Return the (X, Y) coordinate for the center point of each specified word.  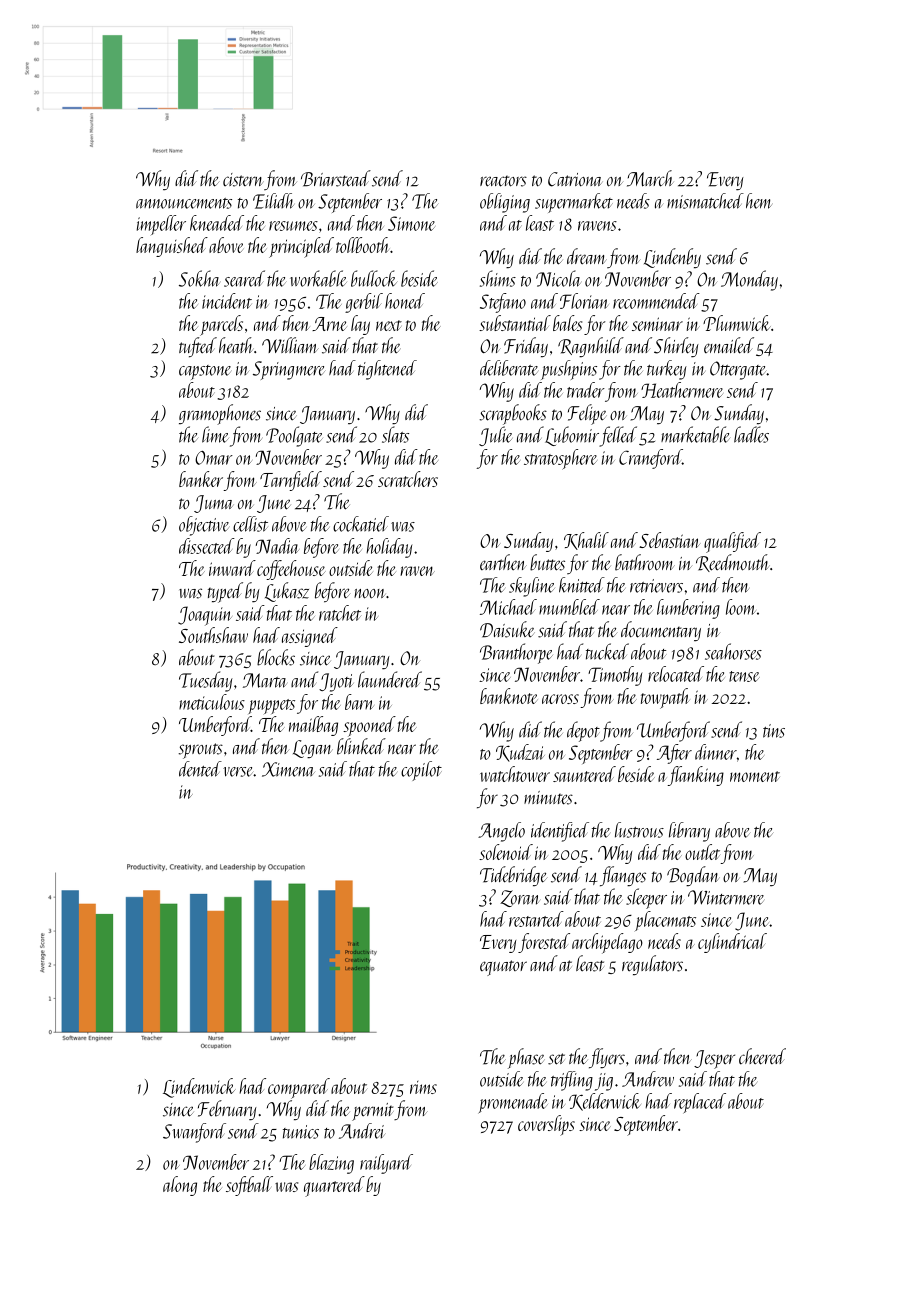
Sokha (199, 278)
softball (249, 1186)
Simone (411, 223)
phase (526, 1058)
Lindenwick (199, 1088)
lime (215, 434)
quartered (334, 1186)
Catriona (575, 179)
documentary (661, 631)
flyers (607, 1058)
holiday (389, 548)
